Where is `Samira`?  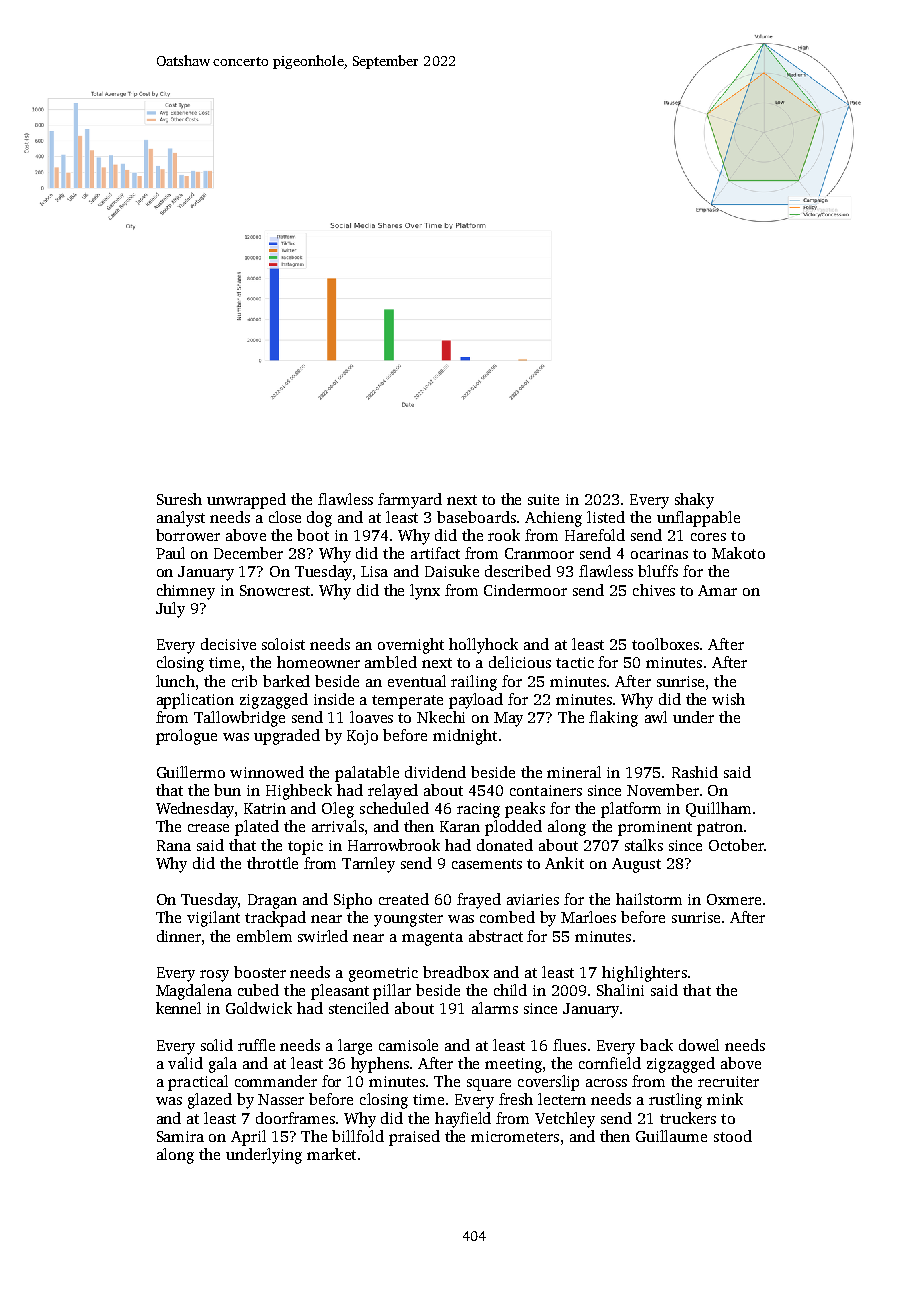
Samira is located at coordinates (180, 1136).
